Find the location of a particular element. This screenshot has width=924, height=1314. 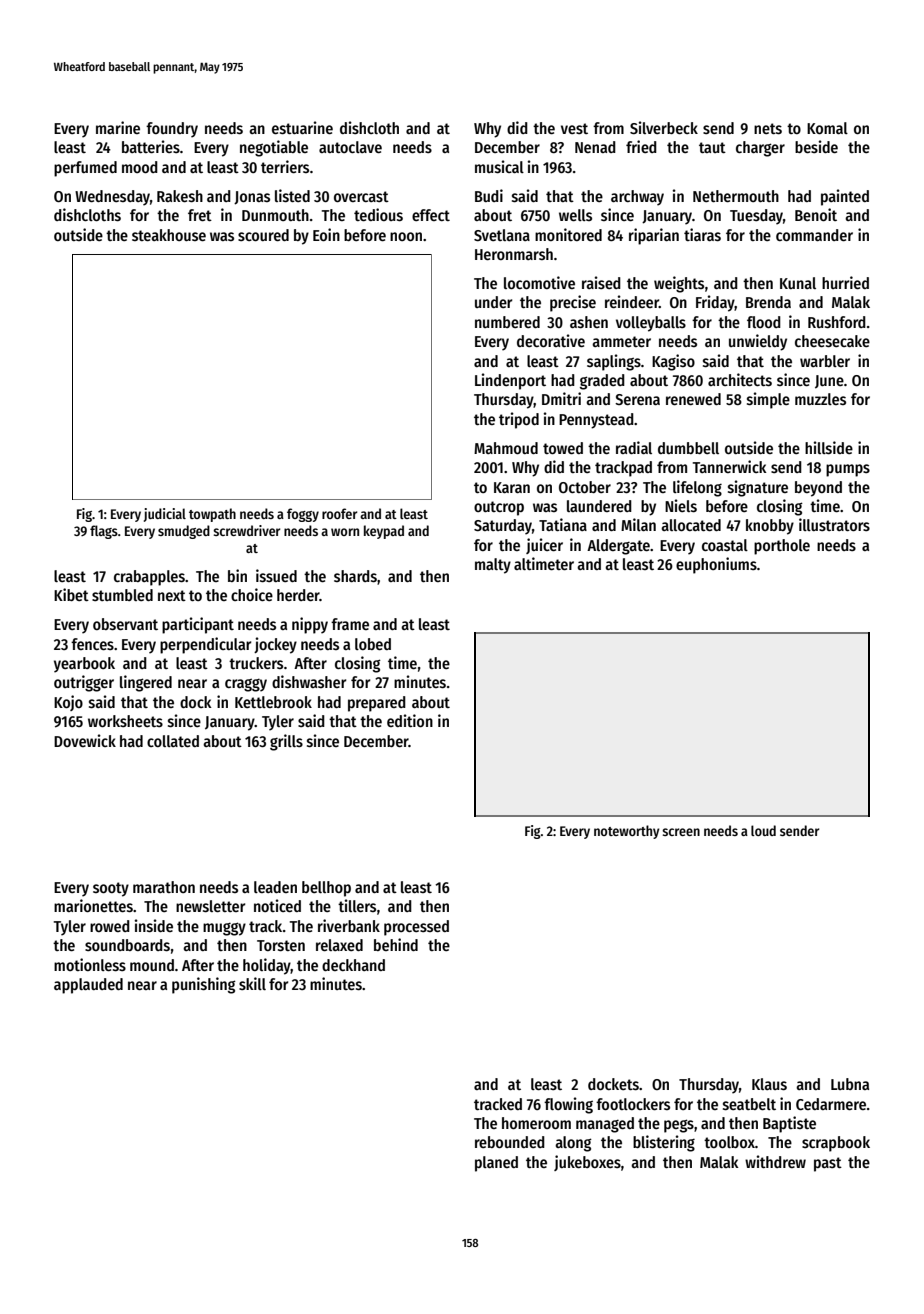

applauded is located at coordinates (88, 986).
